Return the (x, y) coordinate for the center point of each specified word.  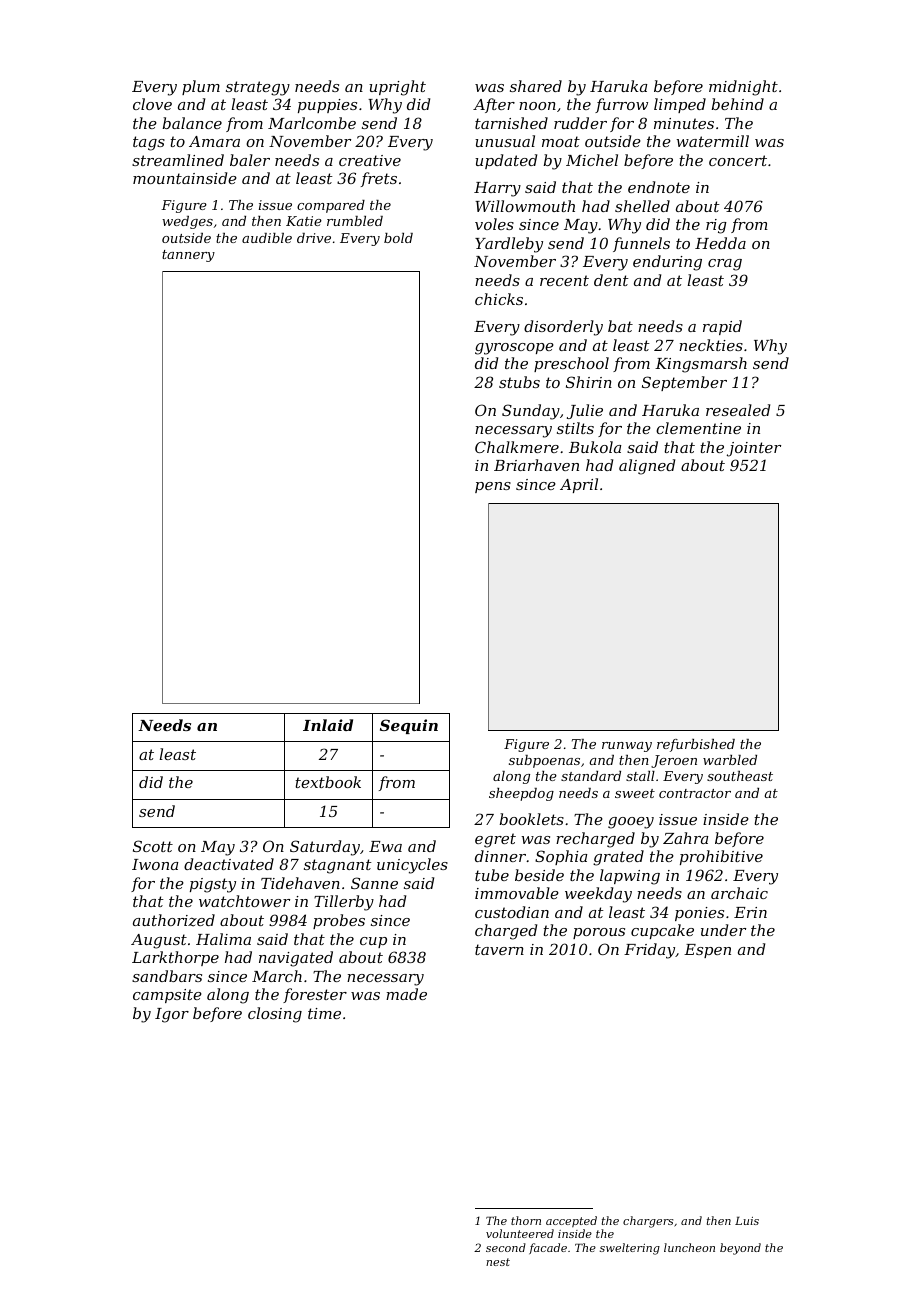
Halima (223, 939)
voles (494, 224)
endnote (659, 187)
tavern (499, 949)
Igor (172, 1015)
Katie (304, 221)
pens (493, 487)
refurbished (696, 745)
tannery (188, 256)
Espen (707, 951)
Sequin (409, 726)
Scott (153, 846)
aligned (647, 467)
